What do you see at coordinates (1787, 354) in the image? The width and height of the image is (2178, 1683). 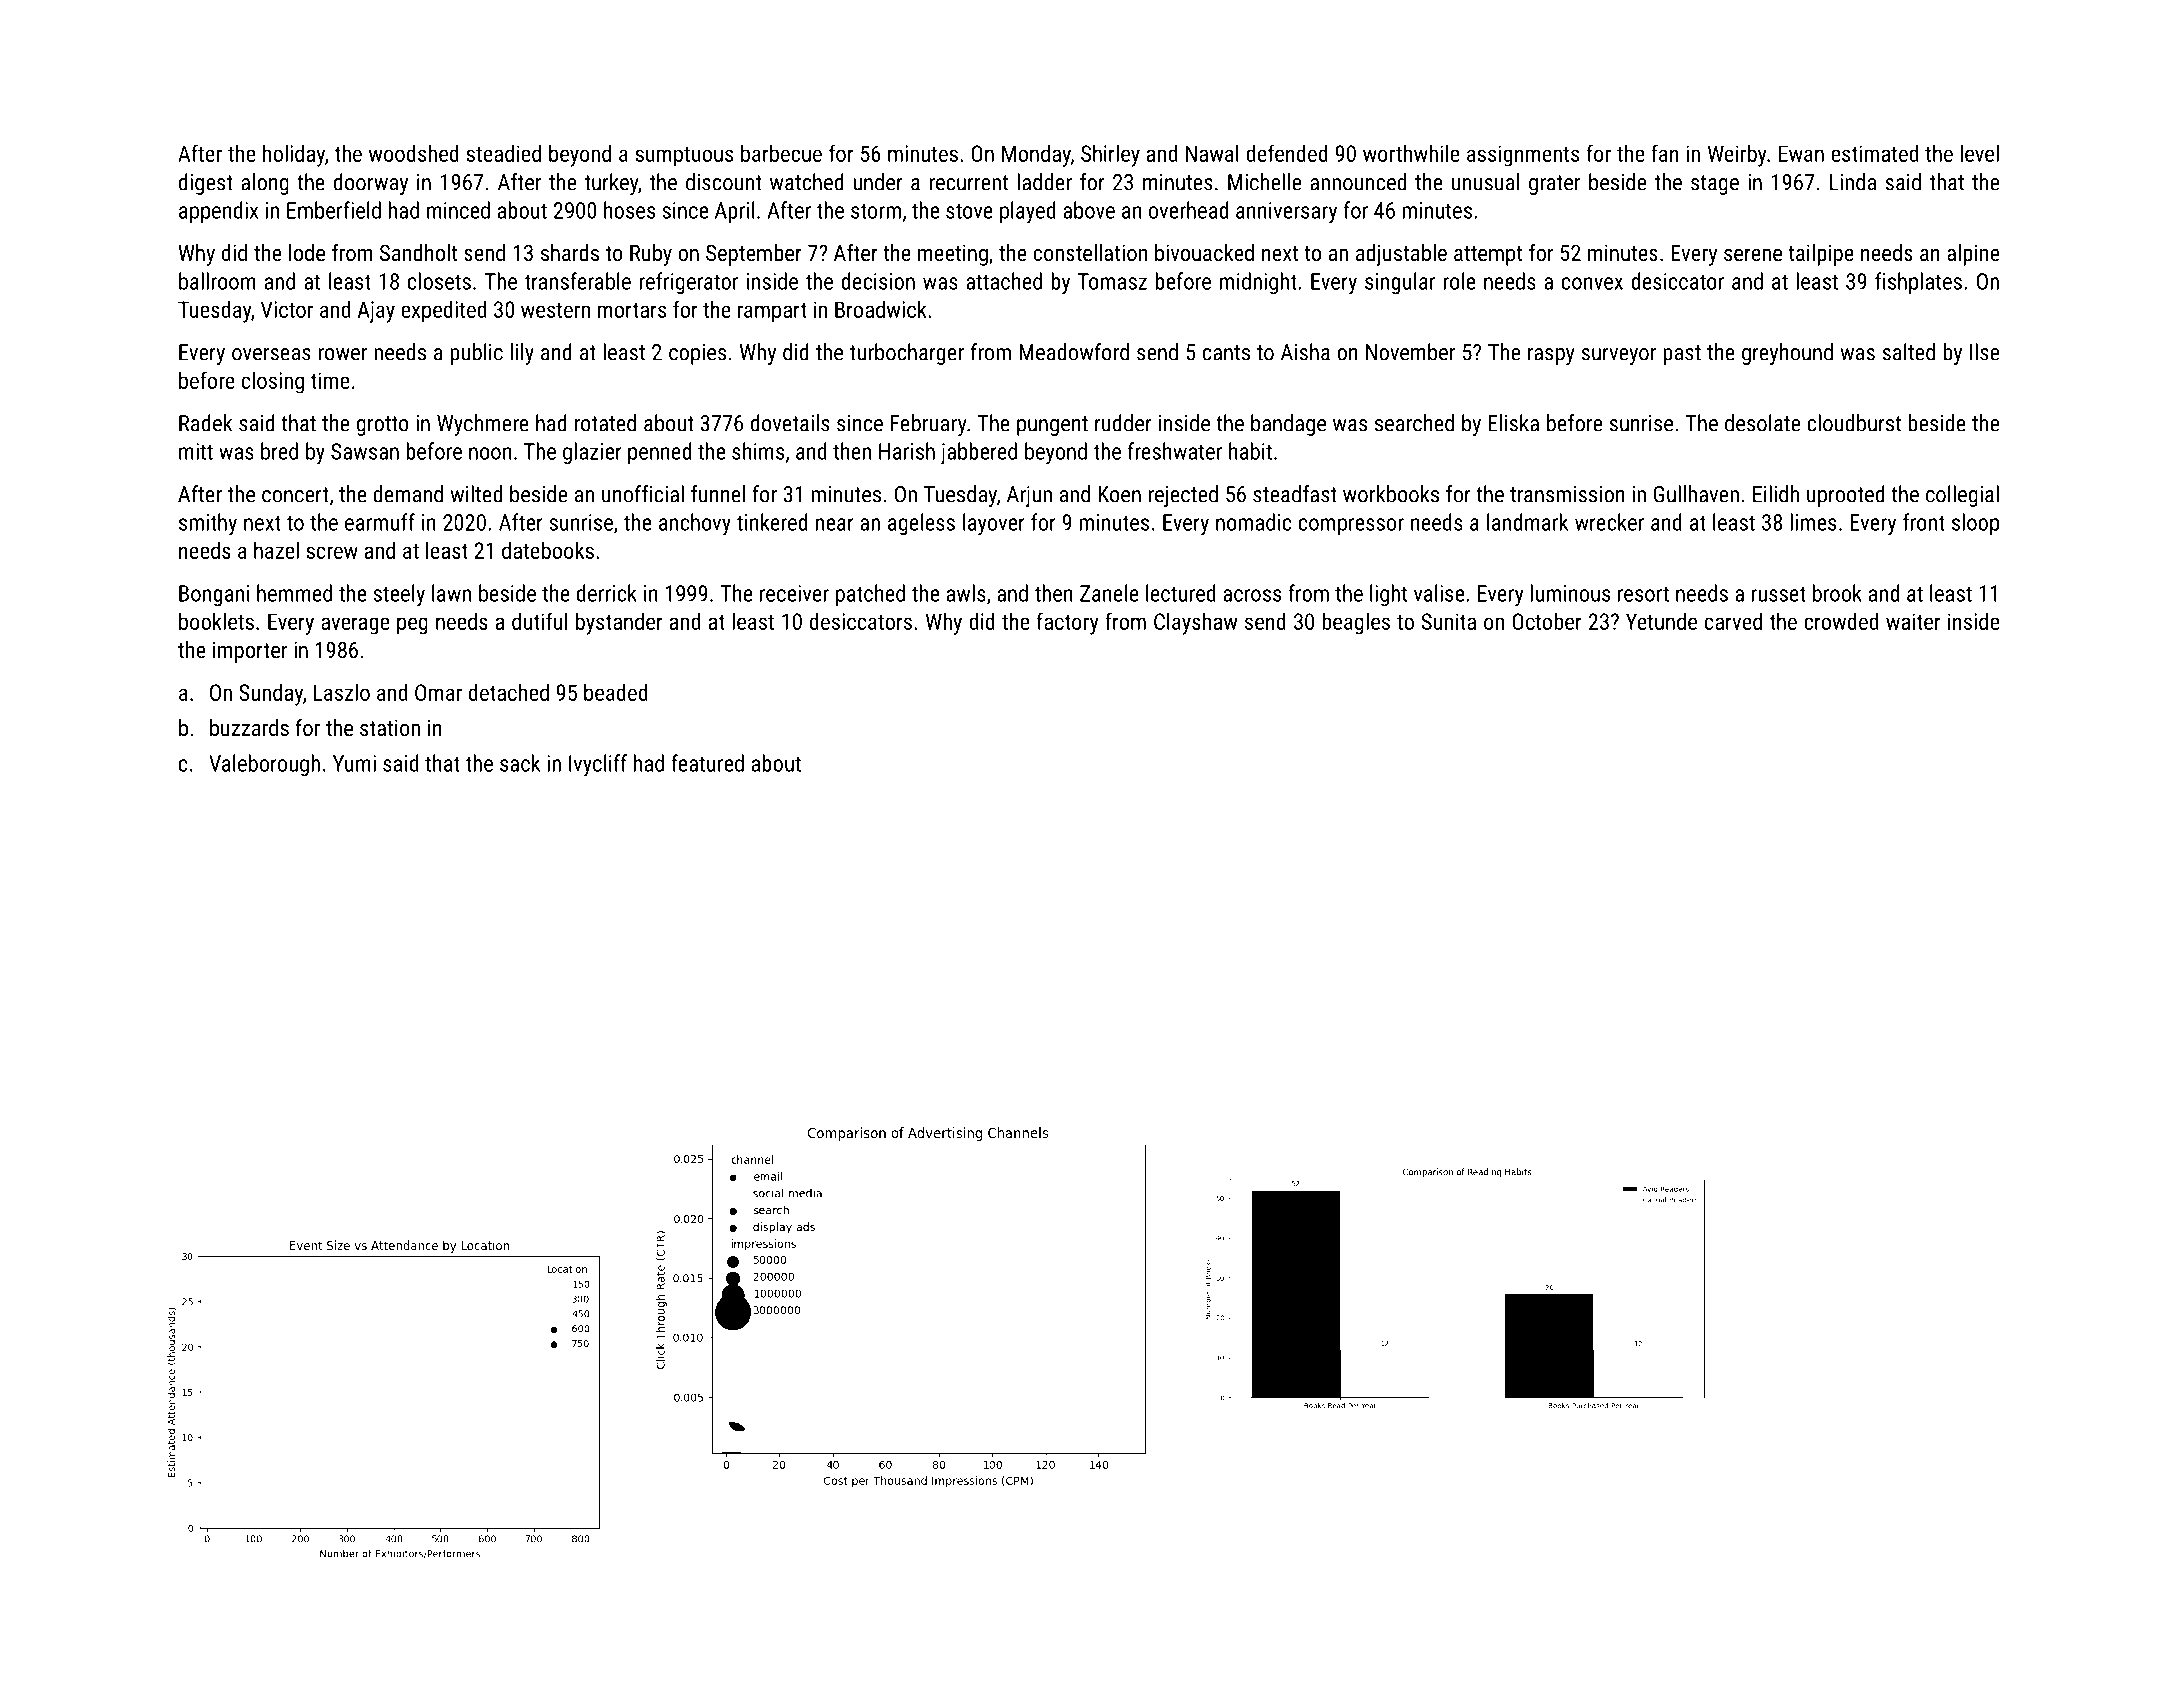 I see `greyhound` at bounding box center [1787, 354].
